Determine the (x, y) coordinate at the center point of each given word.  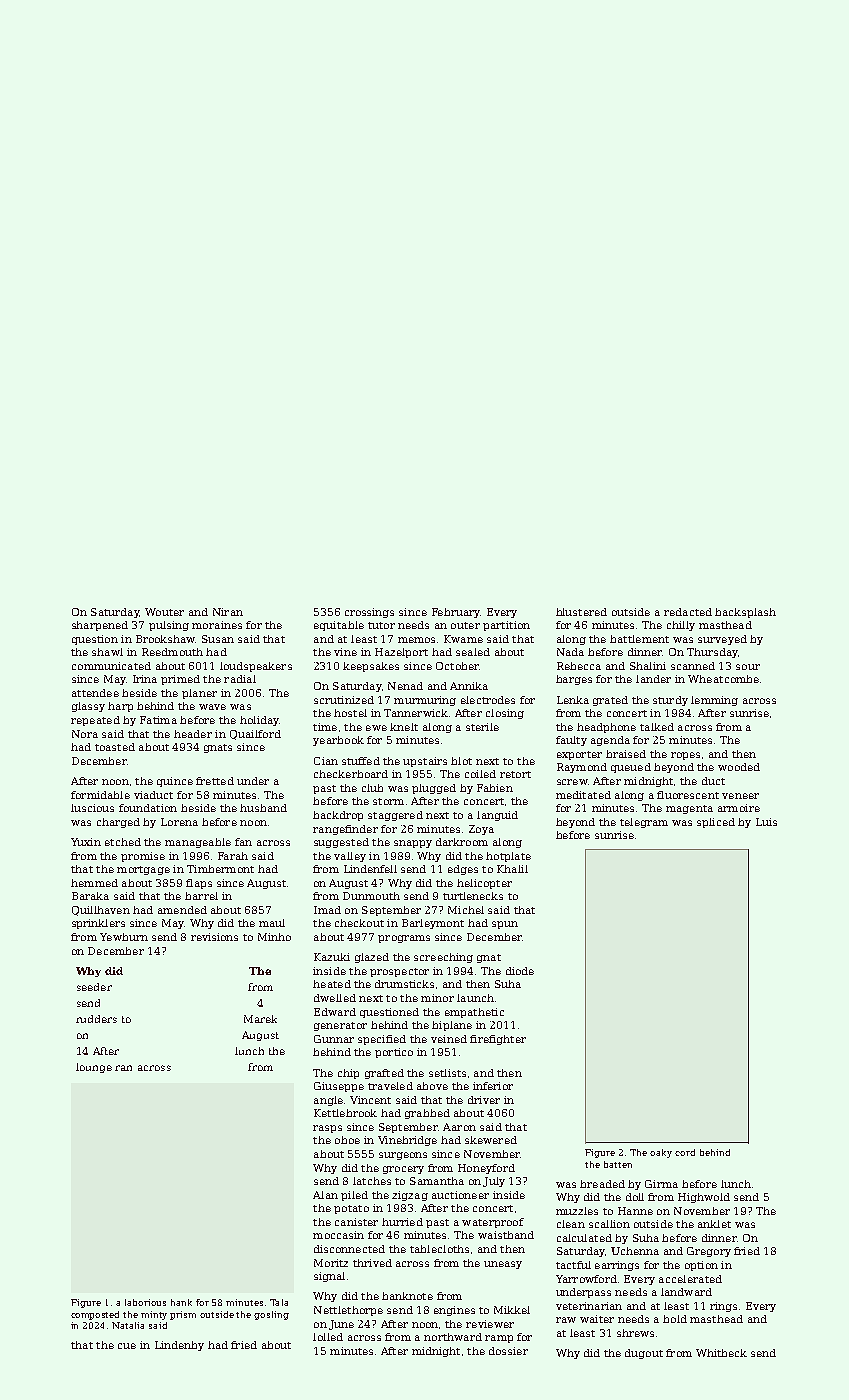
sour (748, 667)
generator (340, 1026)
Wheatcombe (723, 679)
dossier (508, 1351)
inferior (493, 1086)
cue (127, 1346)
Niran (228, 612)
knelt (404, 727)
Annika (469, 686)
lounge (94, 1068)
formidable (100, 795)
